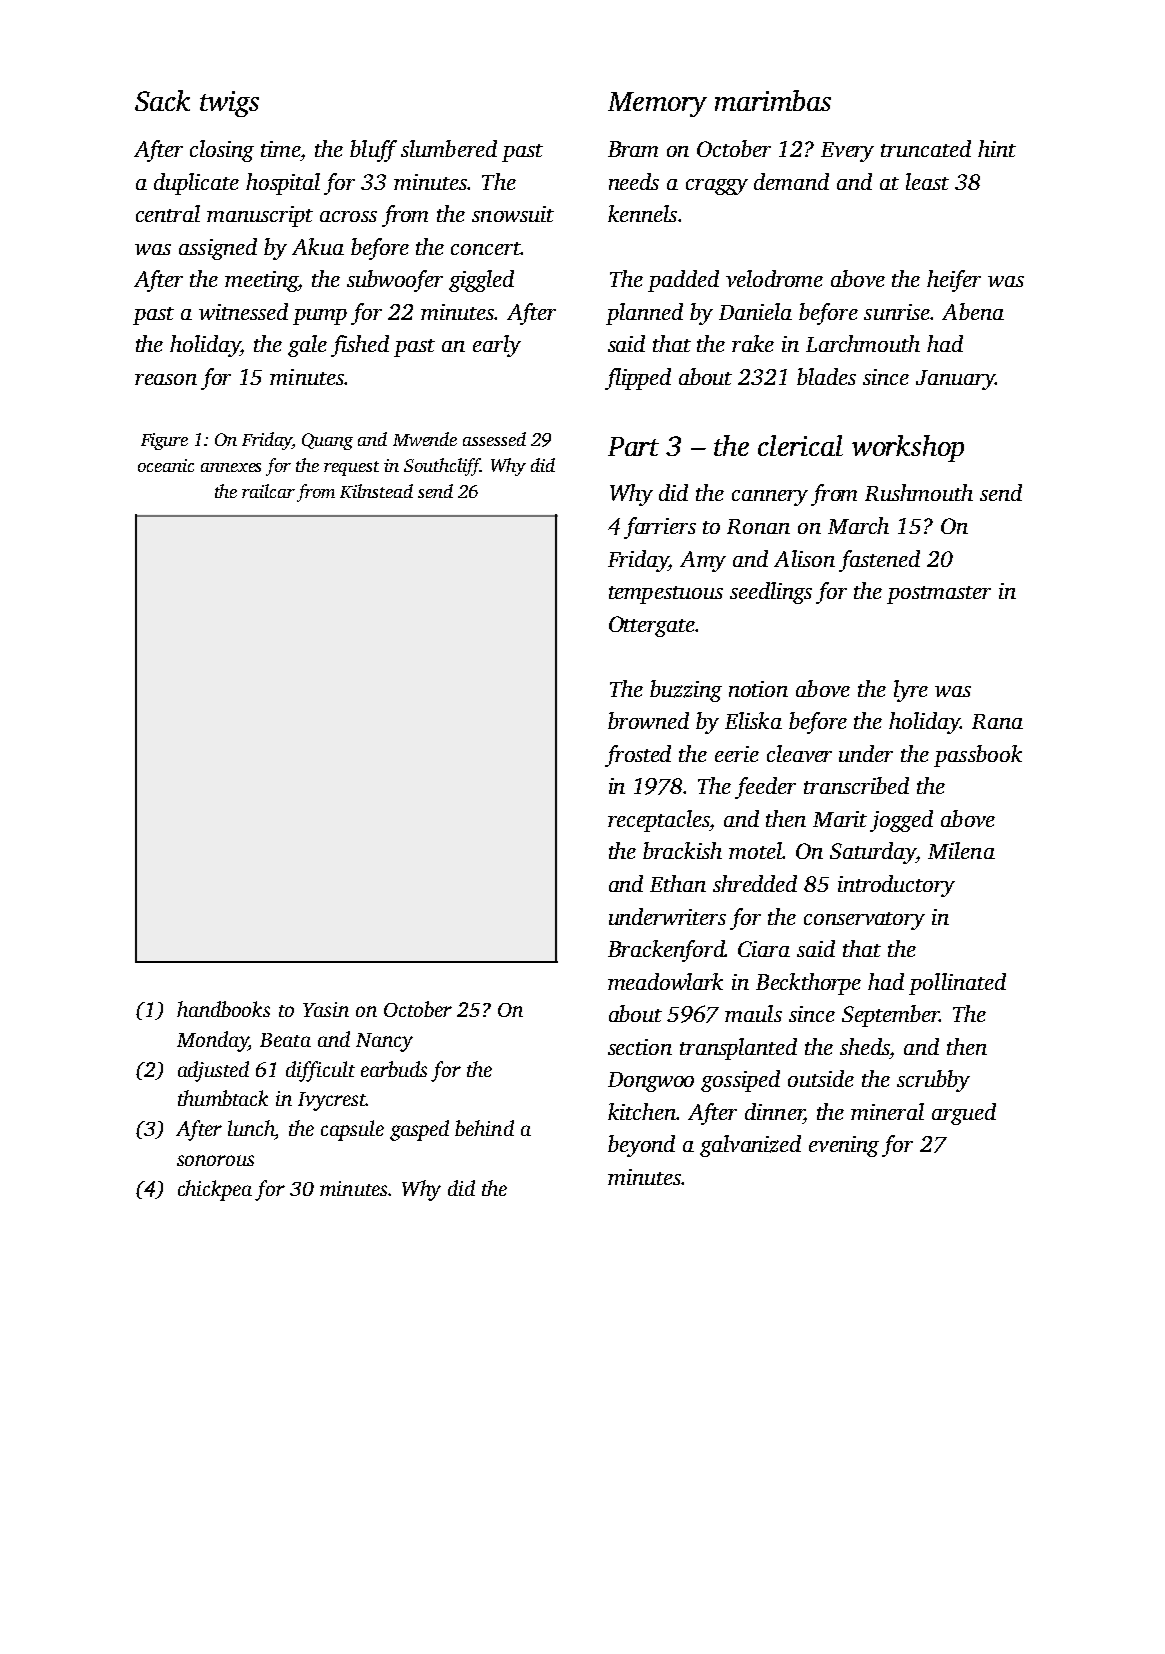 Image resolution: width=1165 pixels, height=1654 pixels. I want to click on twigs, so click(229, 104).
